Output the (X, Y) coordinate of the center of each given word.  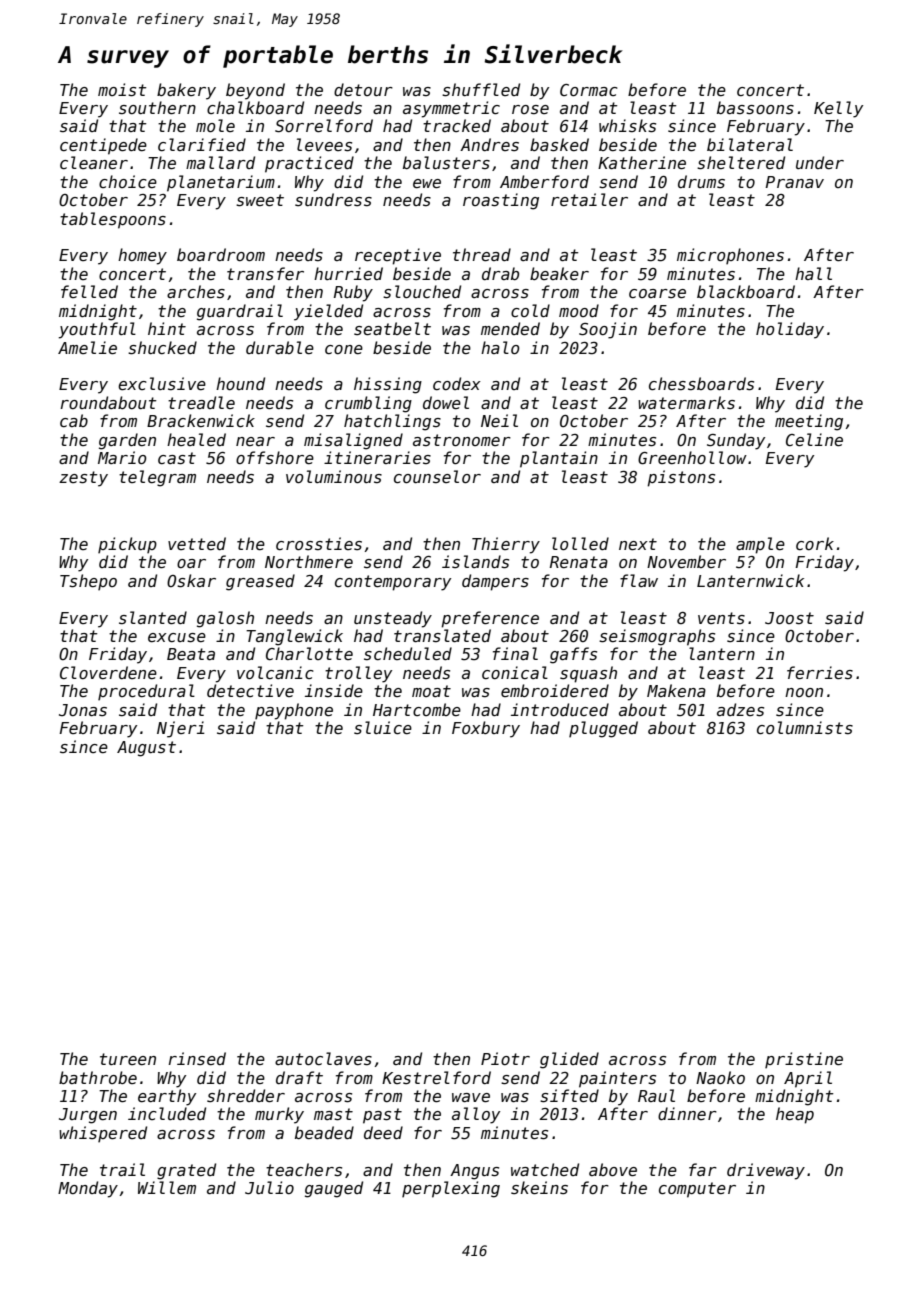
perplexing (451, 1189)
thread (482, 254)
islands (475, 562)
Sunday (736, 441)
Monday (88, 1189)
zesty (83, 479)
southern (157, 107)
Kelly (838, 109)
